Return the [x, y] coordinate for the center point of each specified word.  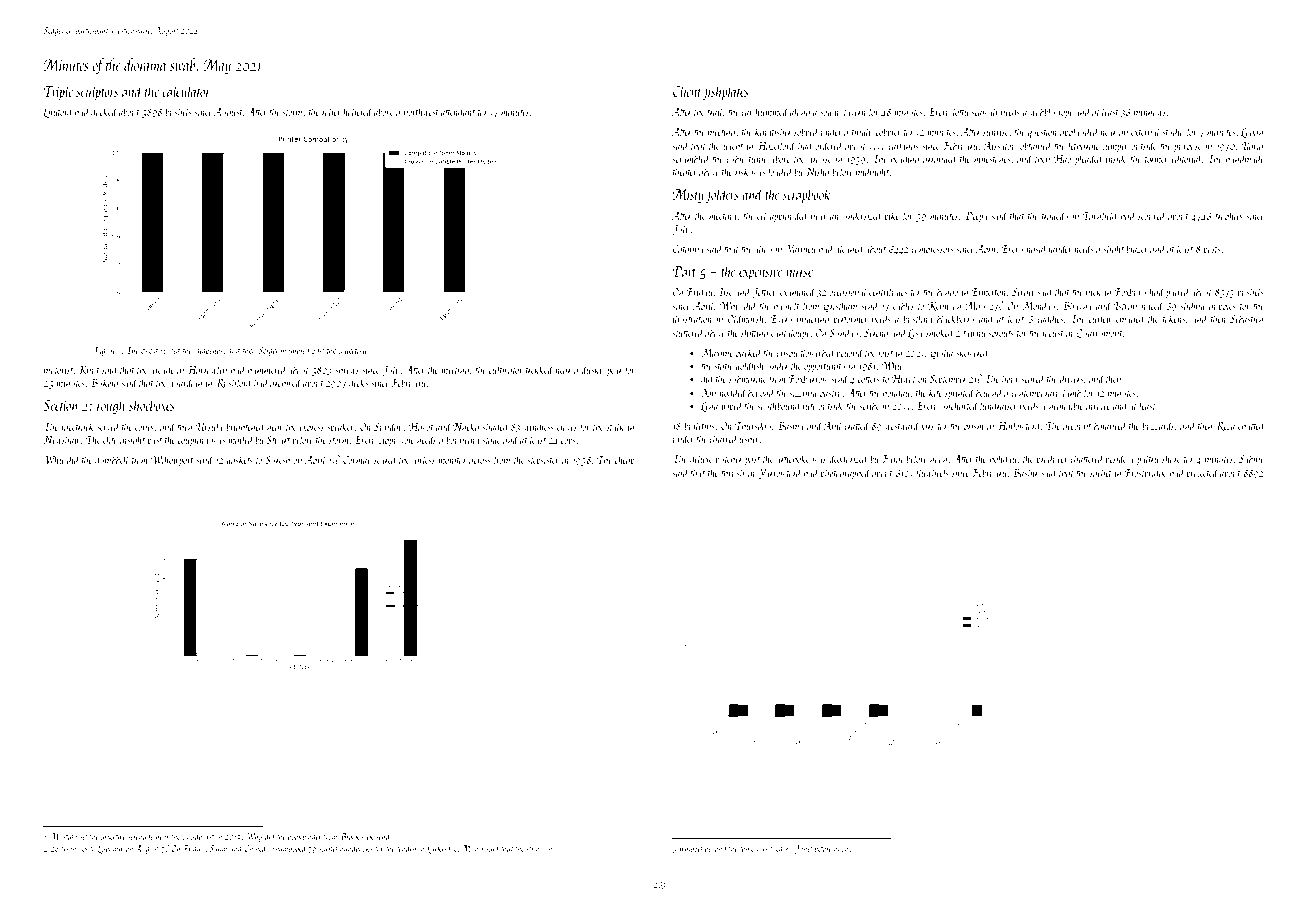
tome [747, 849]
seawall [985, 111]
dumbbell [112, 459]
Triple [58, 92]
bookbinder [305, 836]
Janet [804, 849]
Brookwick [356, 836]
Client [687, 90]
